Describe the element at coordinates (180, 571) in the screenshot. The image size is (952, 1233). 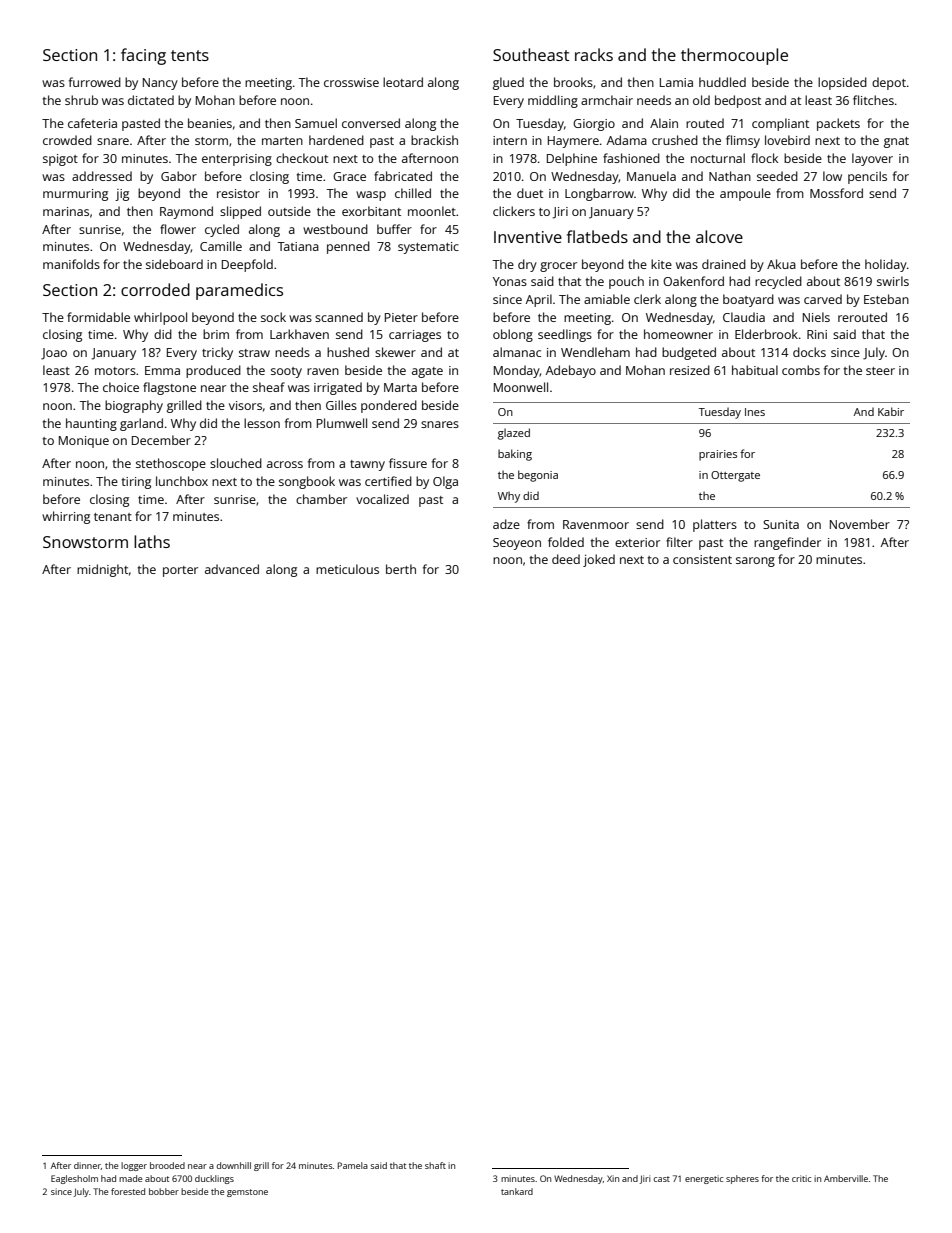
I see `porter` at that location.
